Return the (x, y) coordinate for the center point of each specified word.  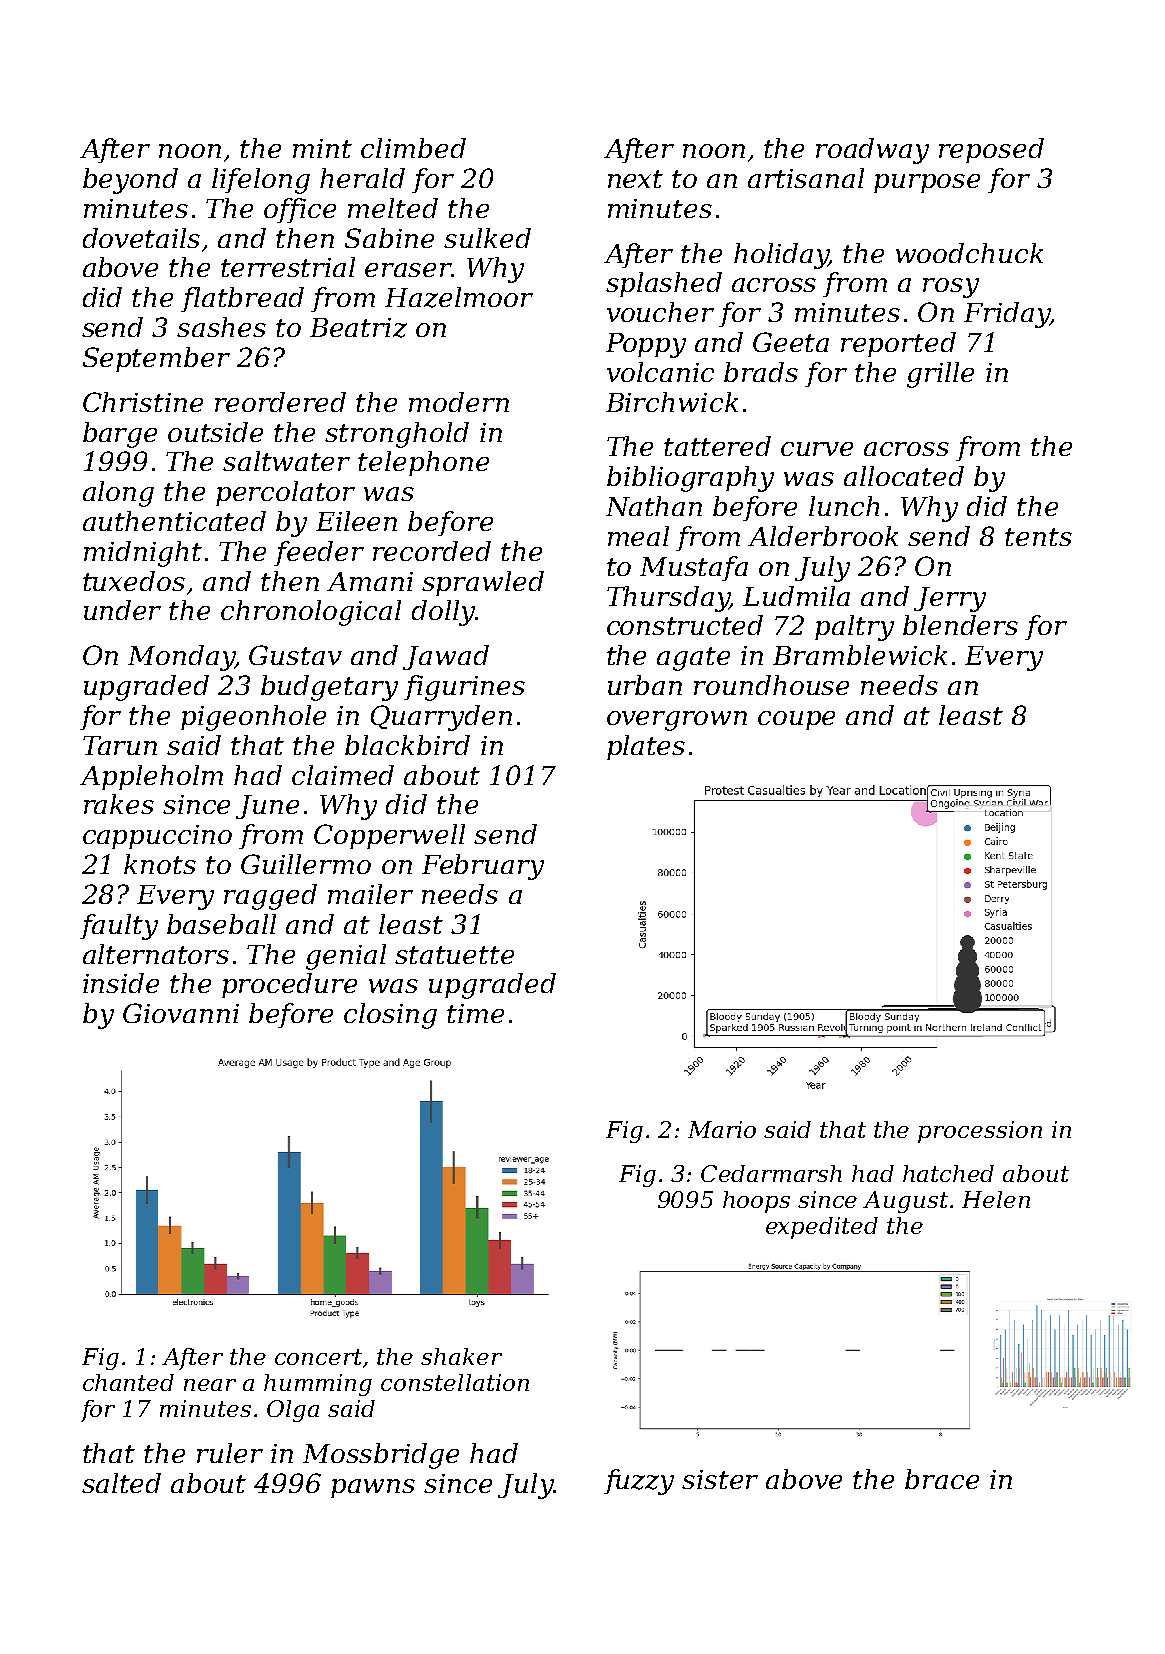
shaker (461, 1356)
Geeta (791, 342)
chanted (128, 1382)
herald (362, 178)
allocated (904, 476)
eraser (408, 270)
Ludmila (796, 596)
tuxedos (134, 581)
